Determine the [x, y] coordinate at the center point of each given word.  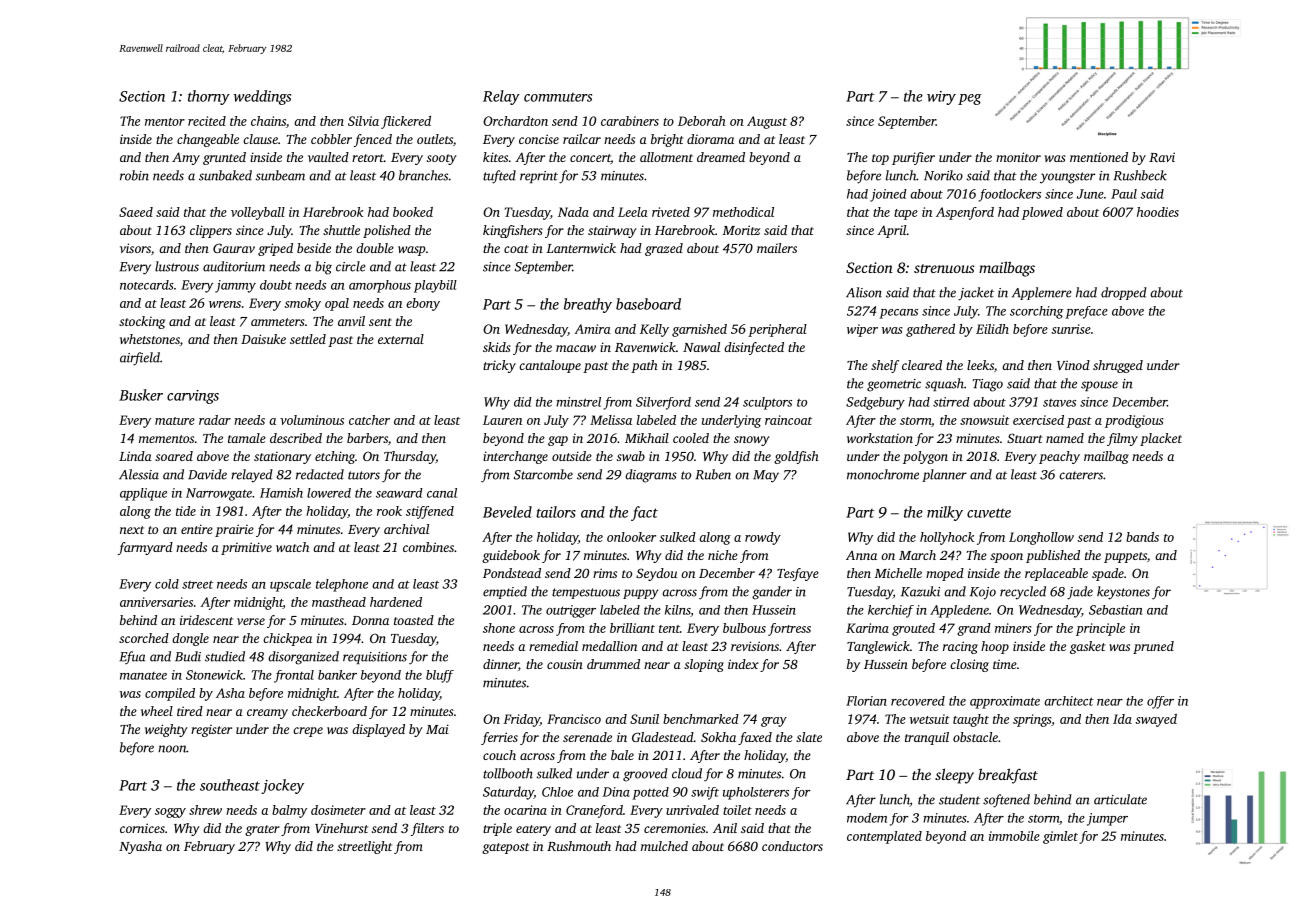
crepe [308, 732]
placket [1161, 439]
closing [969, 665]
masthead [339, 602]
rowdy [763, 538]
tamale [247, 438]
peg [970, 99]
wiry [941, 98]
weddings [262, 97]
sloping [704, 665]
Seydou [656, 574]
